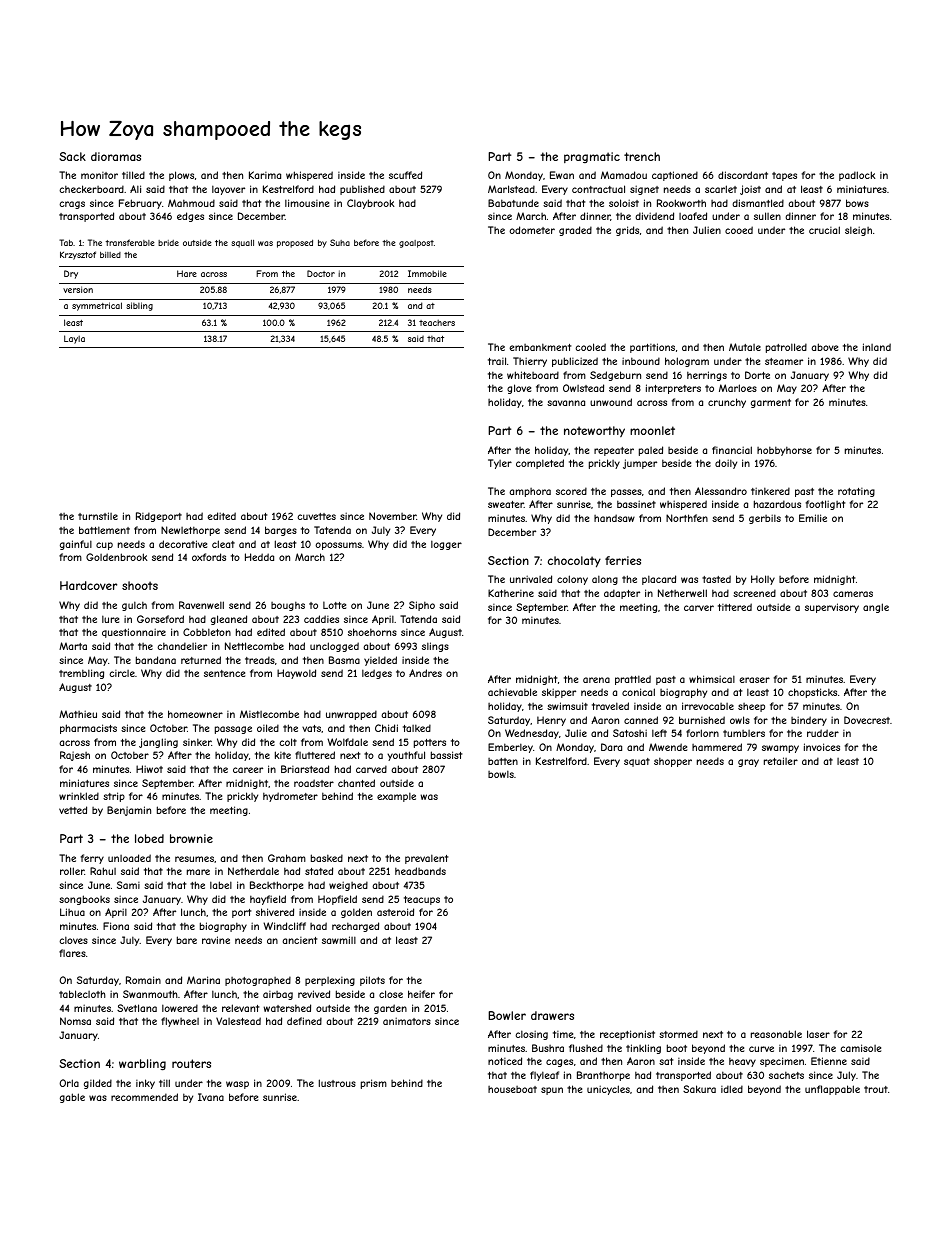  I want to click on version, so click(78, 289).
